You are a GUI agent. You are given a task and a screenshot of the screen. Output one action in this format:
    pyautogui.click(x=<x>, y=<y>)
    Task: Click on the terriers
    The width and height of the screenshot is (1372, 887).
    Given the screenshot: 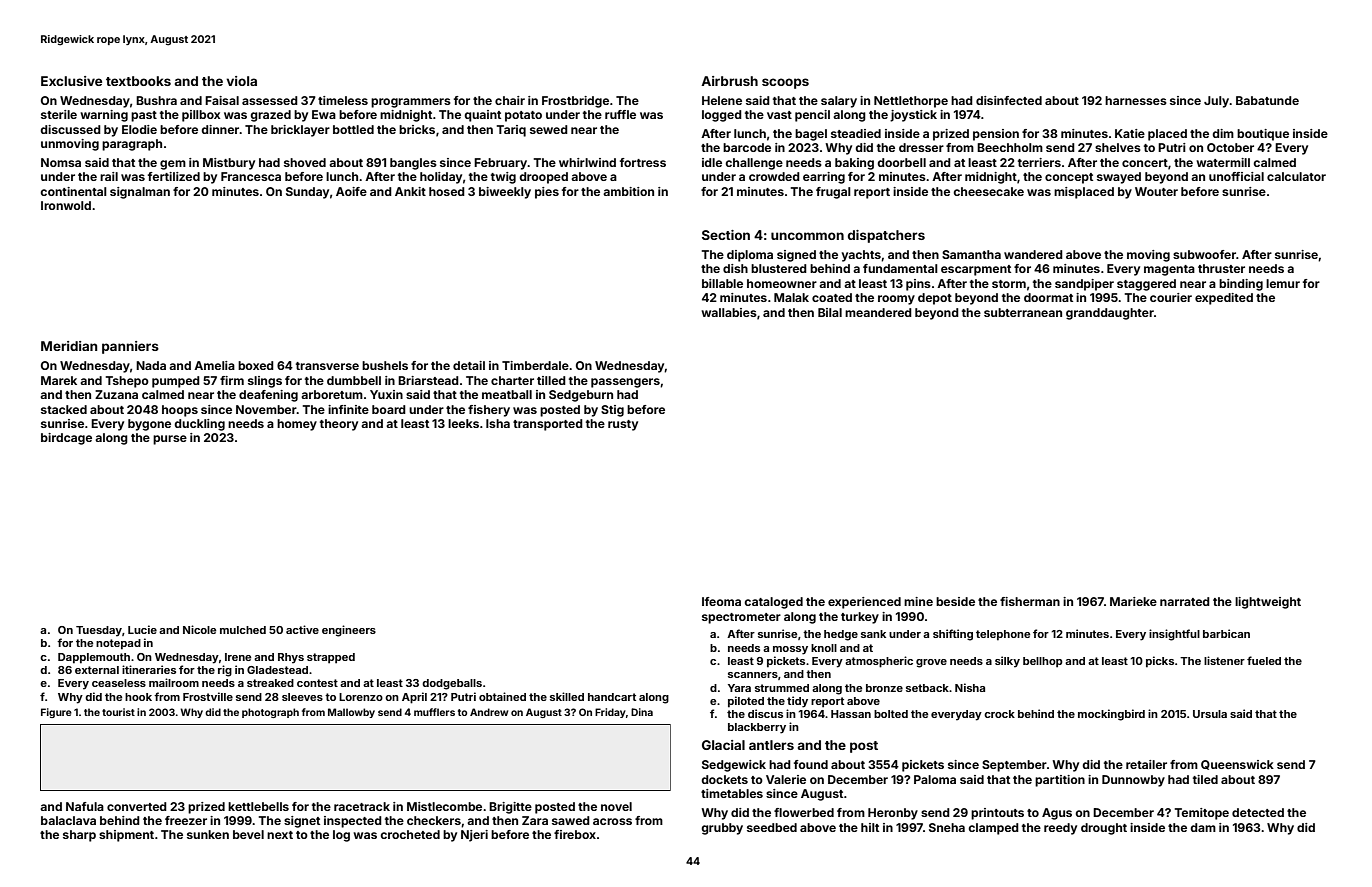 What is the action you would take?
    pyautogui.click(x=1039, y=162)
